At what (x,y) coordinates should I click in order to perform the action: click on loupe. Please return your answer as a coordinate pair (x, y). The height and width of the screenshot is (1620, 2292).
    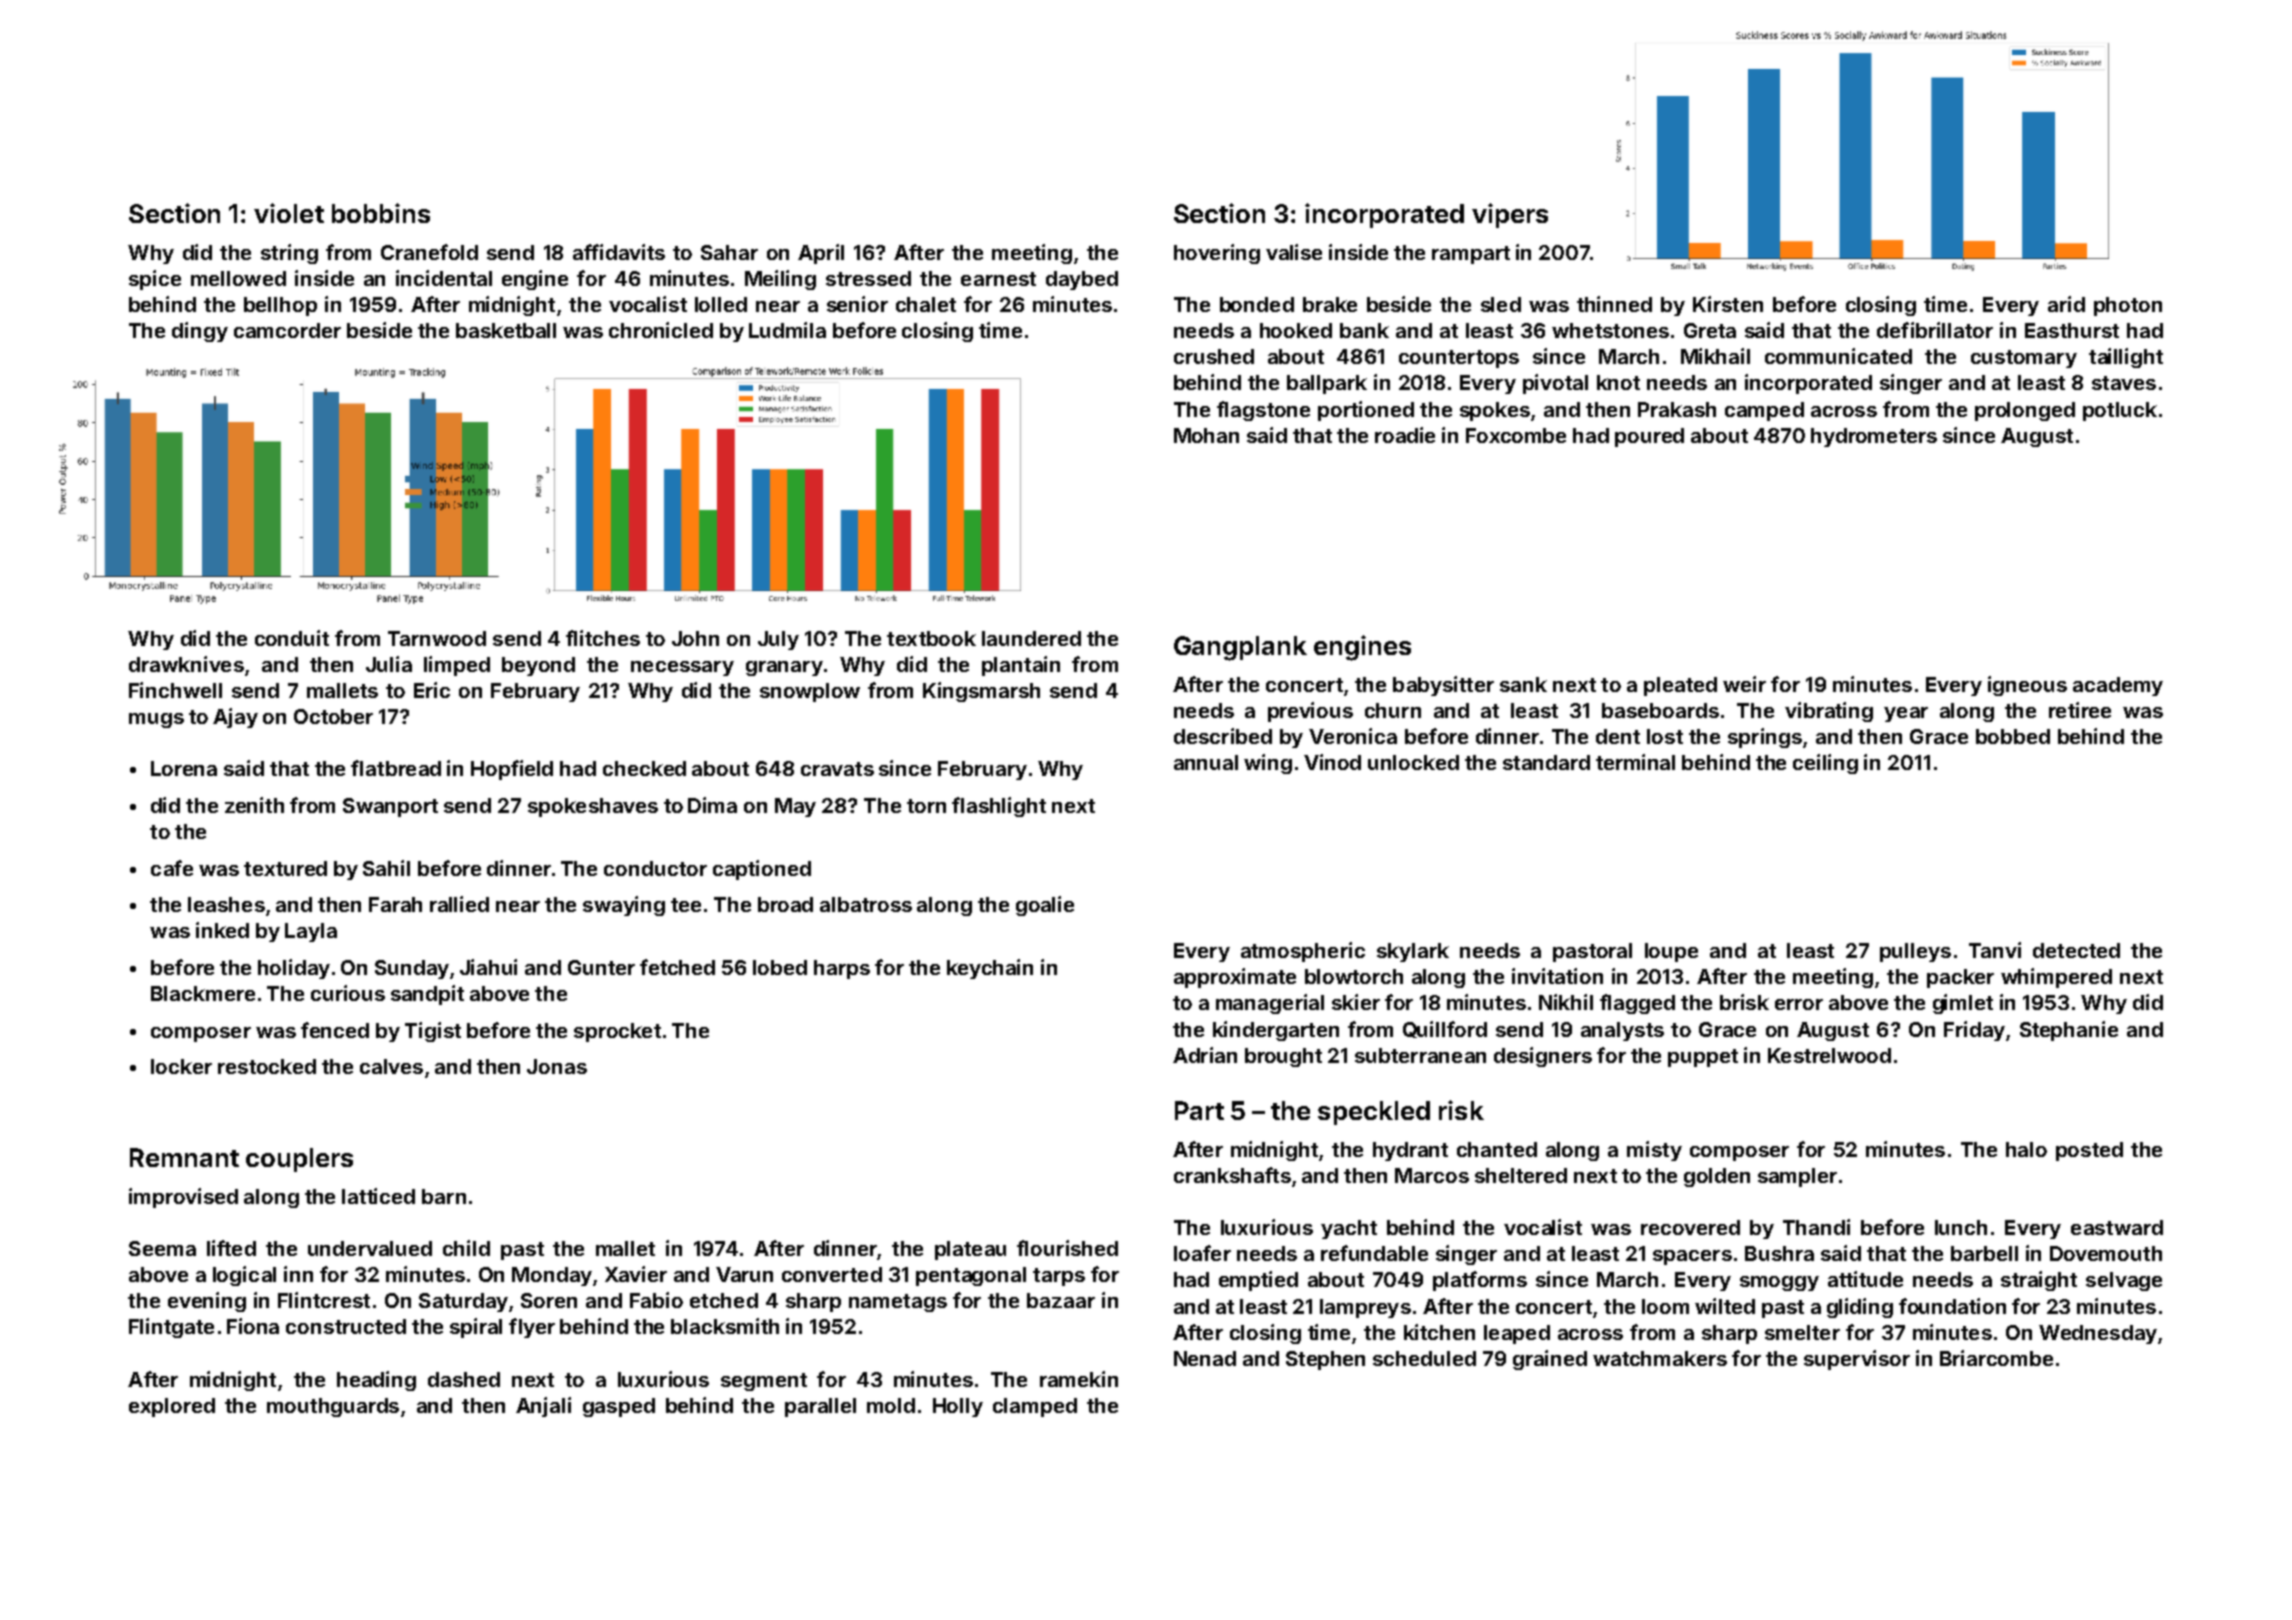
    Looking at the image, I should click on (1671, 952).
